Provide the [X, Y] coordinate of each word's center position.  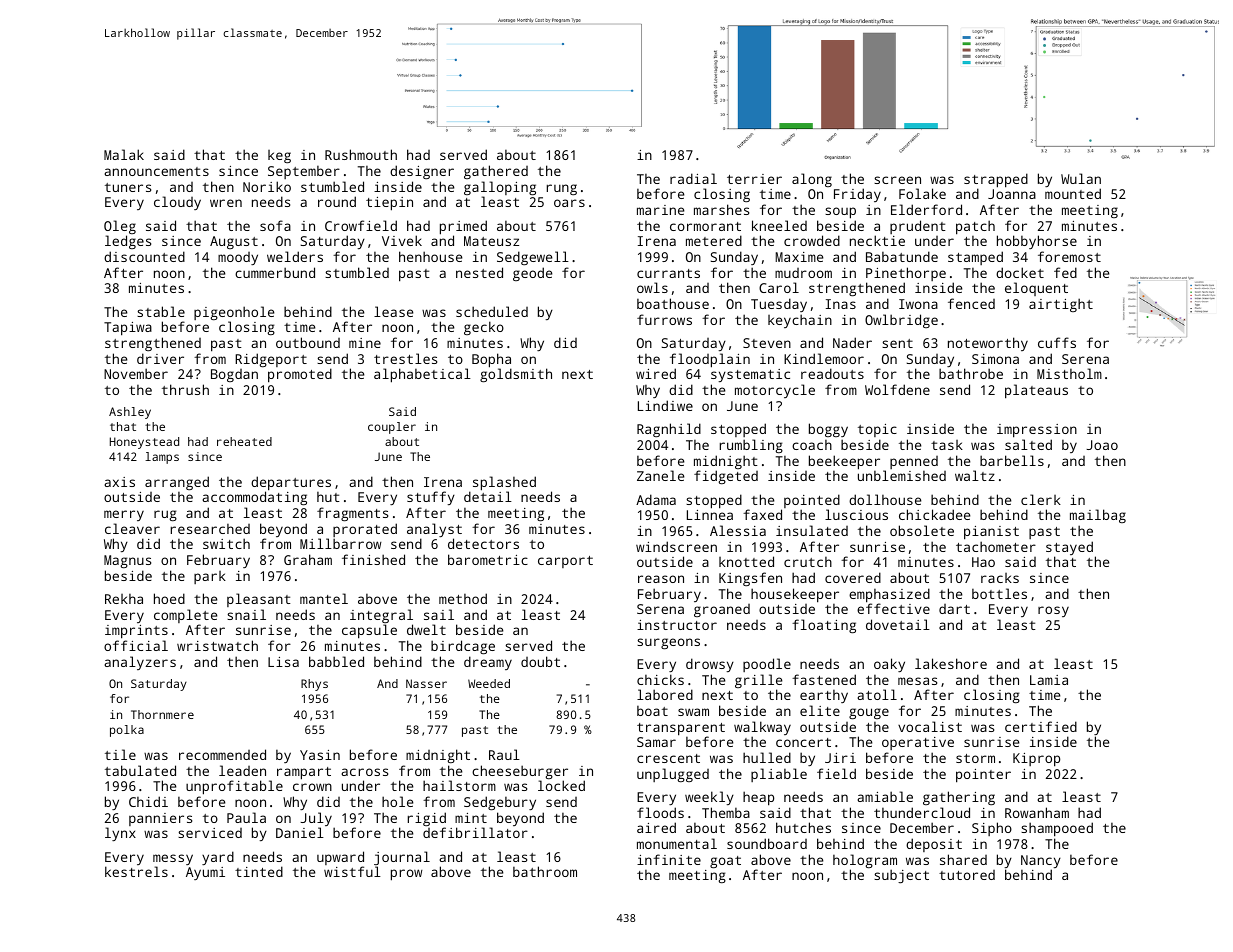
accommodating [254, 498]
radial [693, 178]
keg [279, 156]
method [463, 598]
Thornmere [162, 714]
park [210, 577]
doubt [540, 661]
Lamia [1049, 680]
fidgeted [726, 477]
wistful [352, 872]
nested [479, 272]
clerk [1041, 499]
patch [975, 227]
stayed [1069, 548]
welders [295, 256]
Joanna [1012, 194]
